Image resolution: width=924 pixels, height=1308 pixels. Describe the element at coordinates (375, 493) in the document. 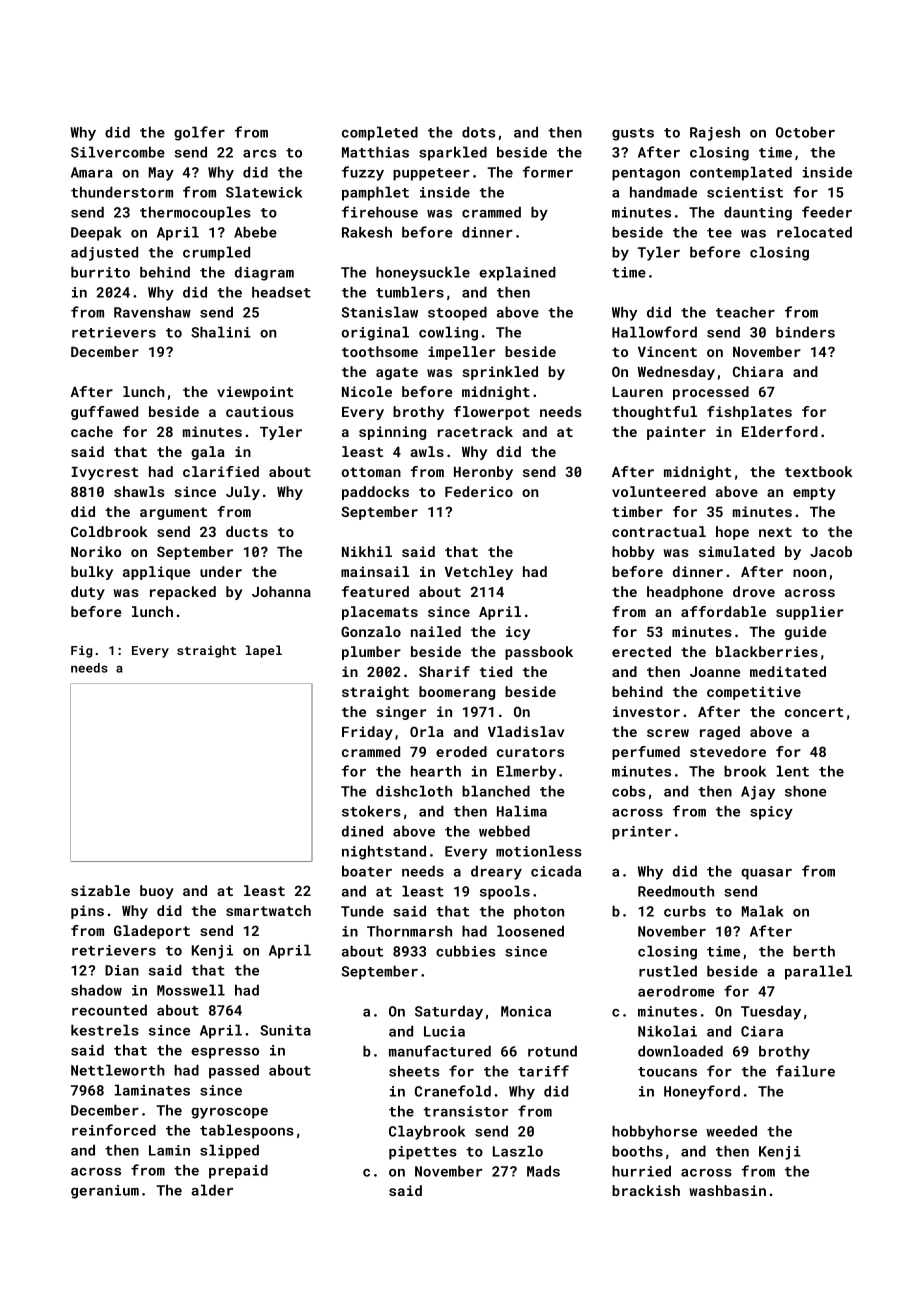

I see `paddocks` at that location.
